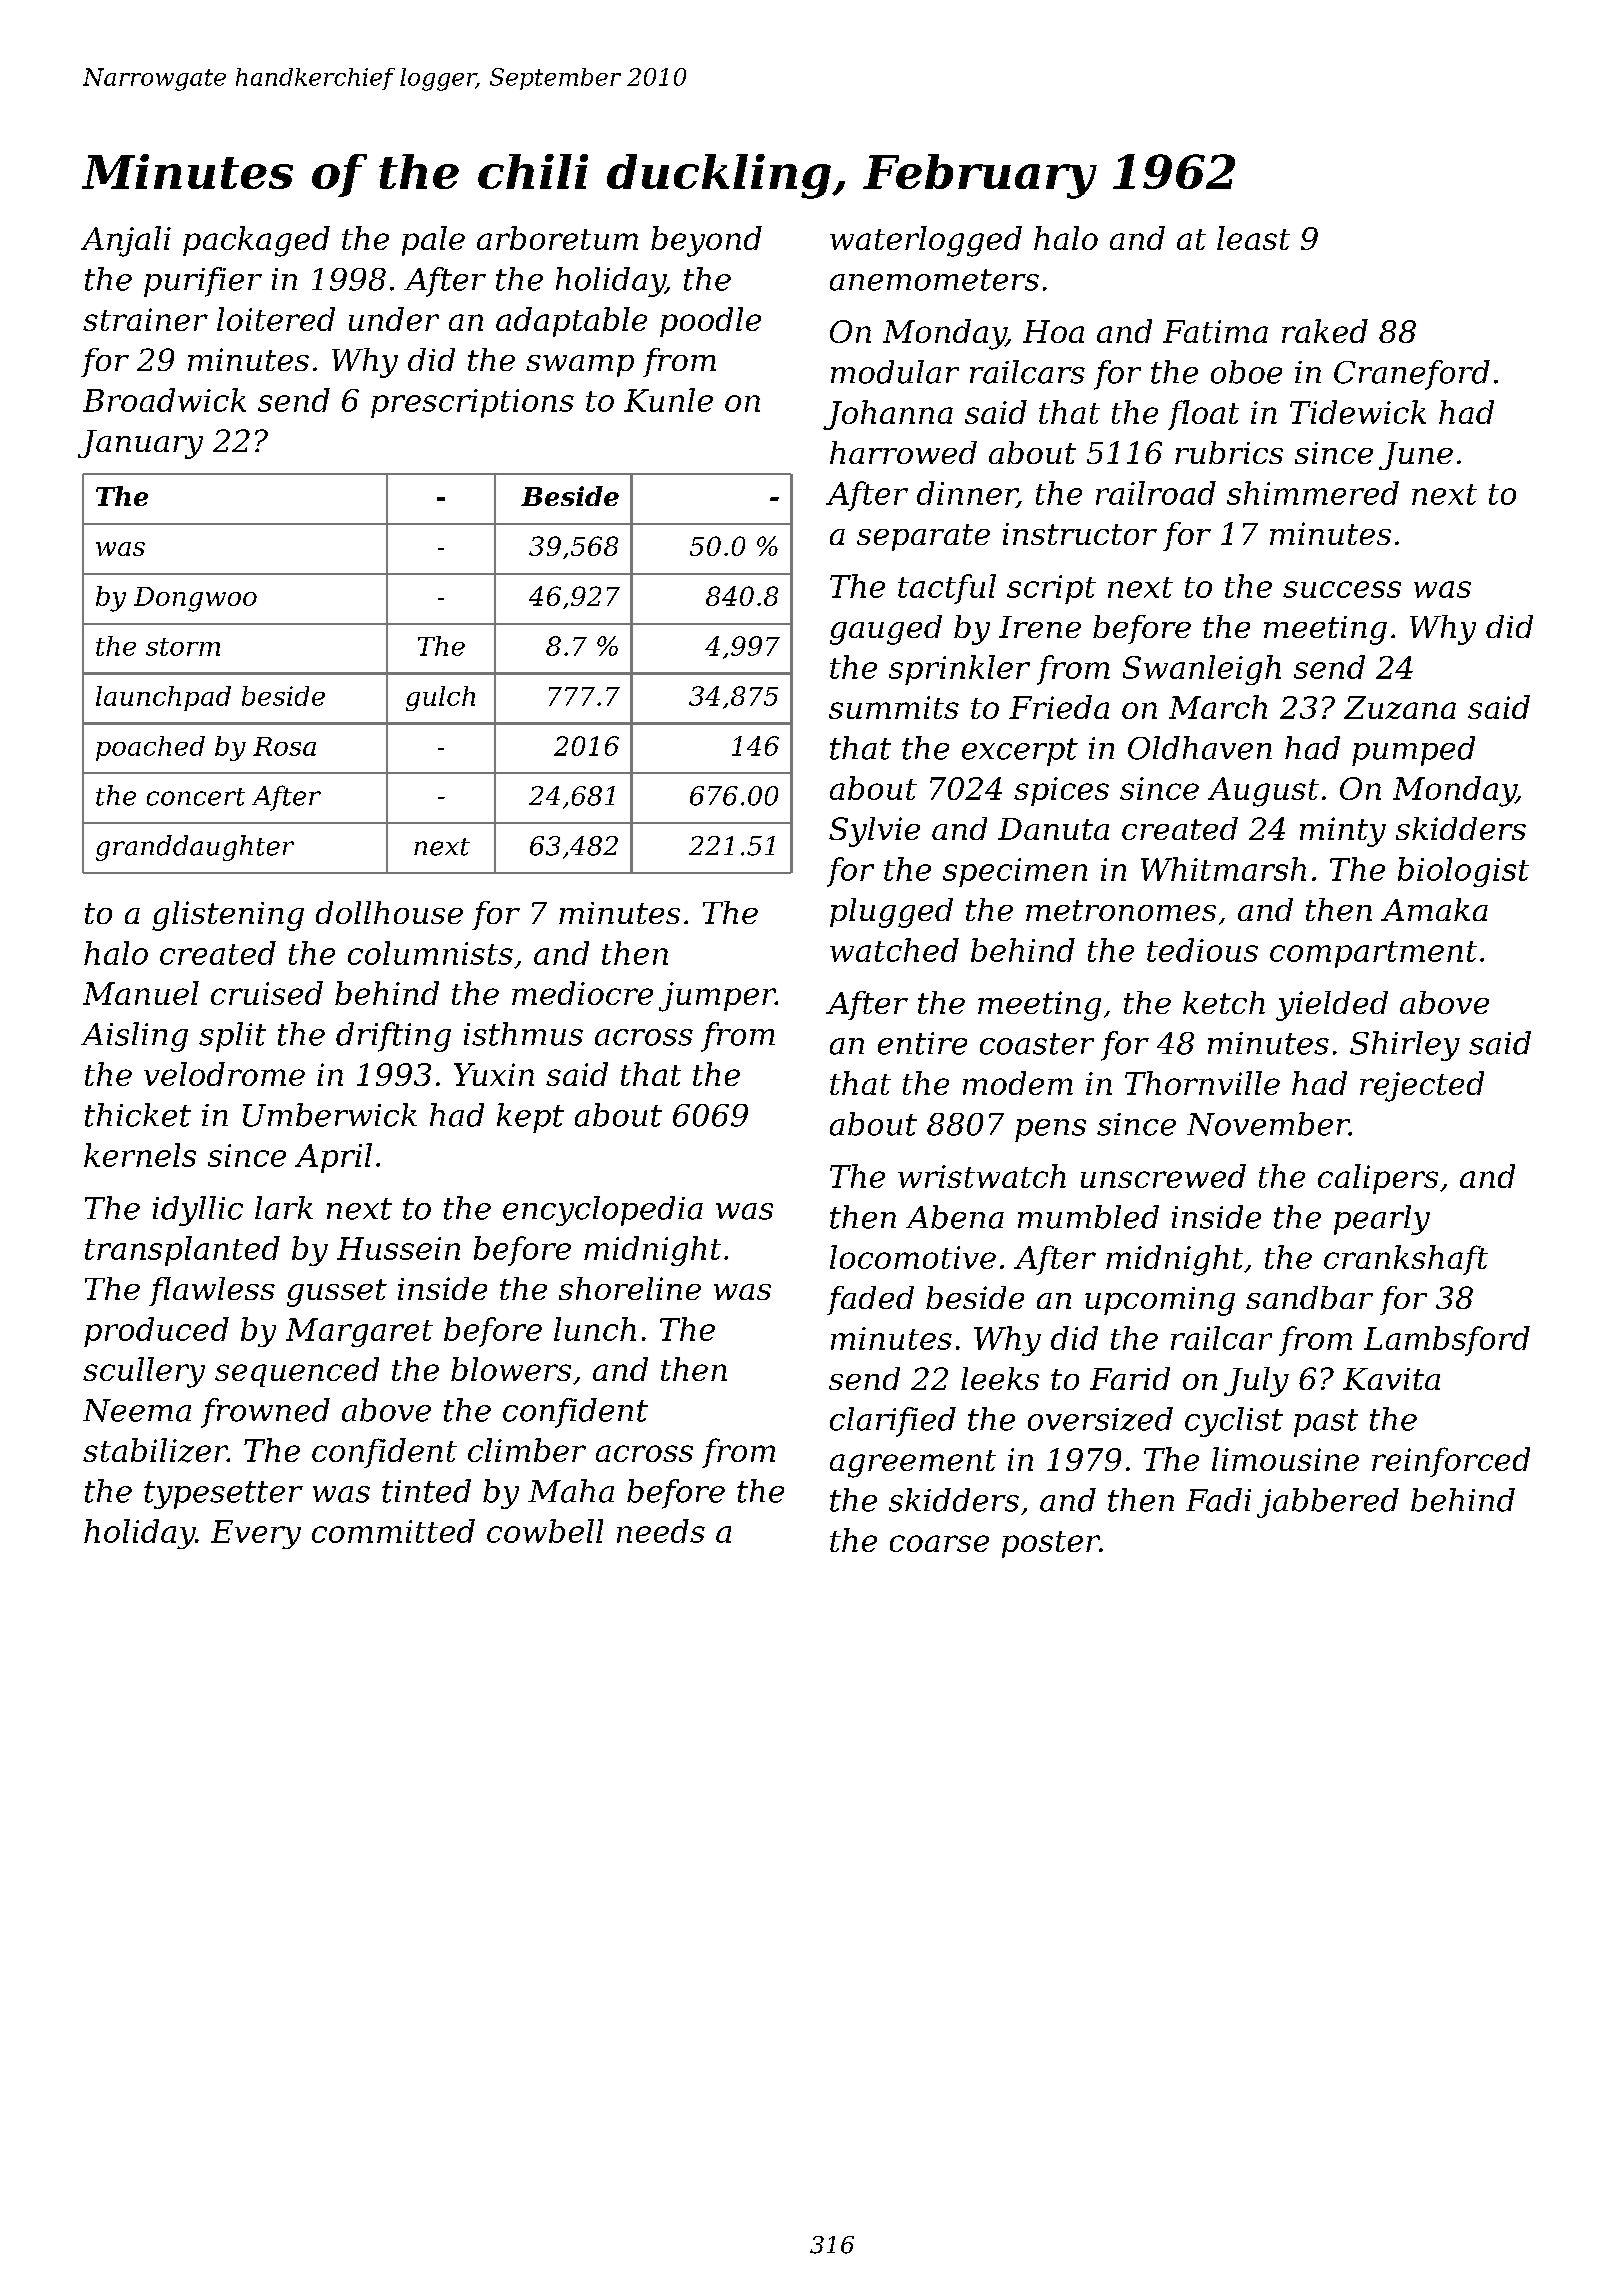 Image resolution: width=1620 pixels, height=2292 pixels. Describe the element at coordinates (874, 832) in the screenshot. I see `Sylvie` at that location.
